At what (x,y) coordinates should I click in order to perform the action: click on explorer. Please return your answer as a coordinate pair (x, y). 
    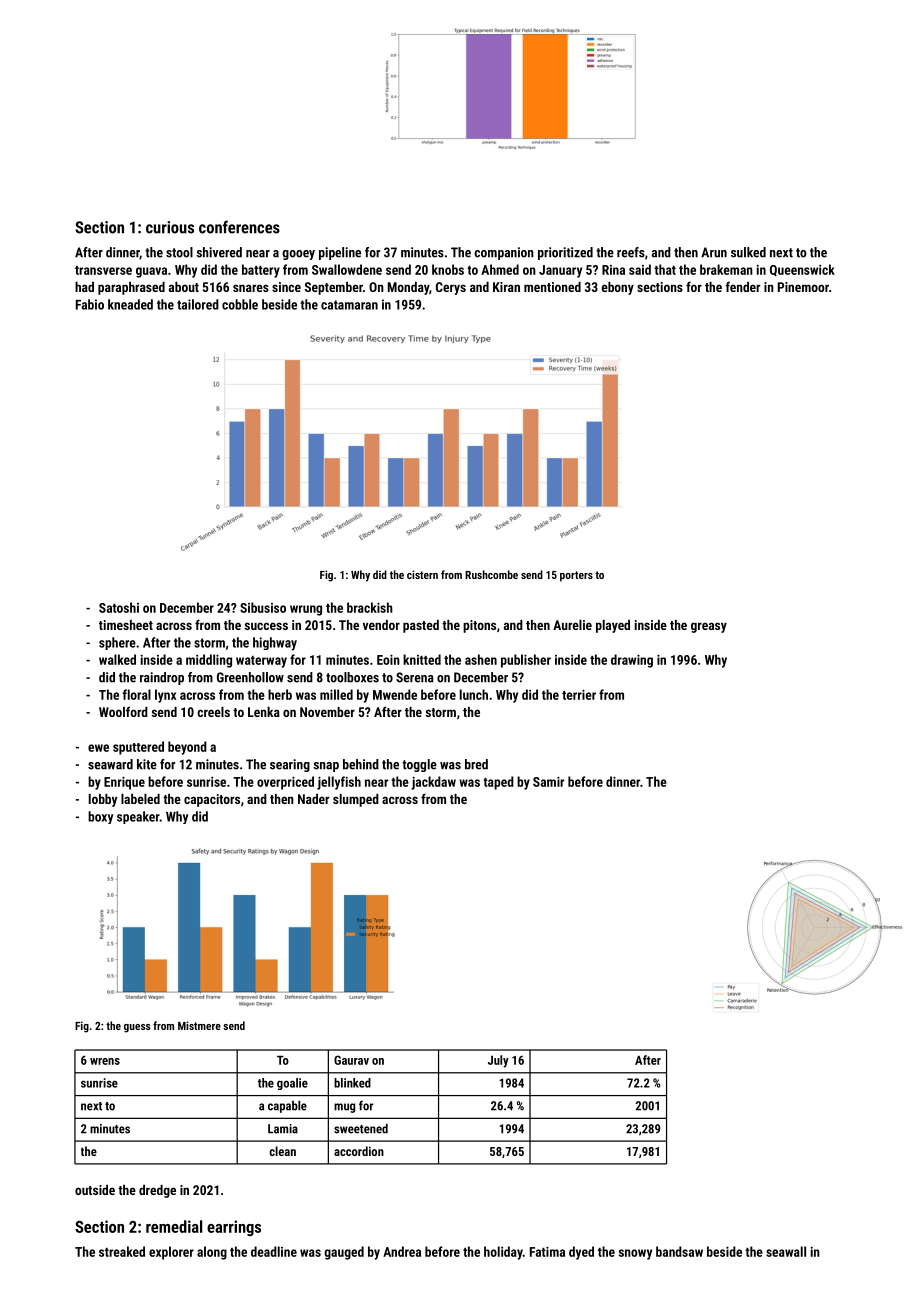
    Looking at the image, I should click on (171, 1253).
